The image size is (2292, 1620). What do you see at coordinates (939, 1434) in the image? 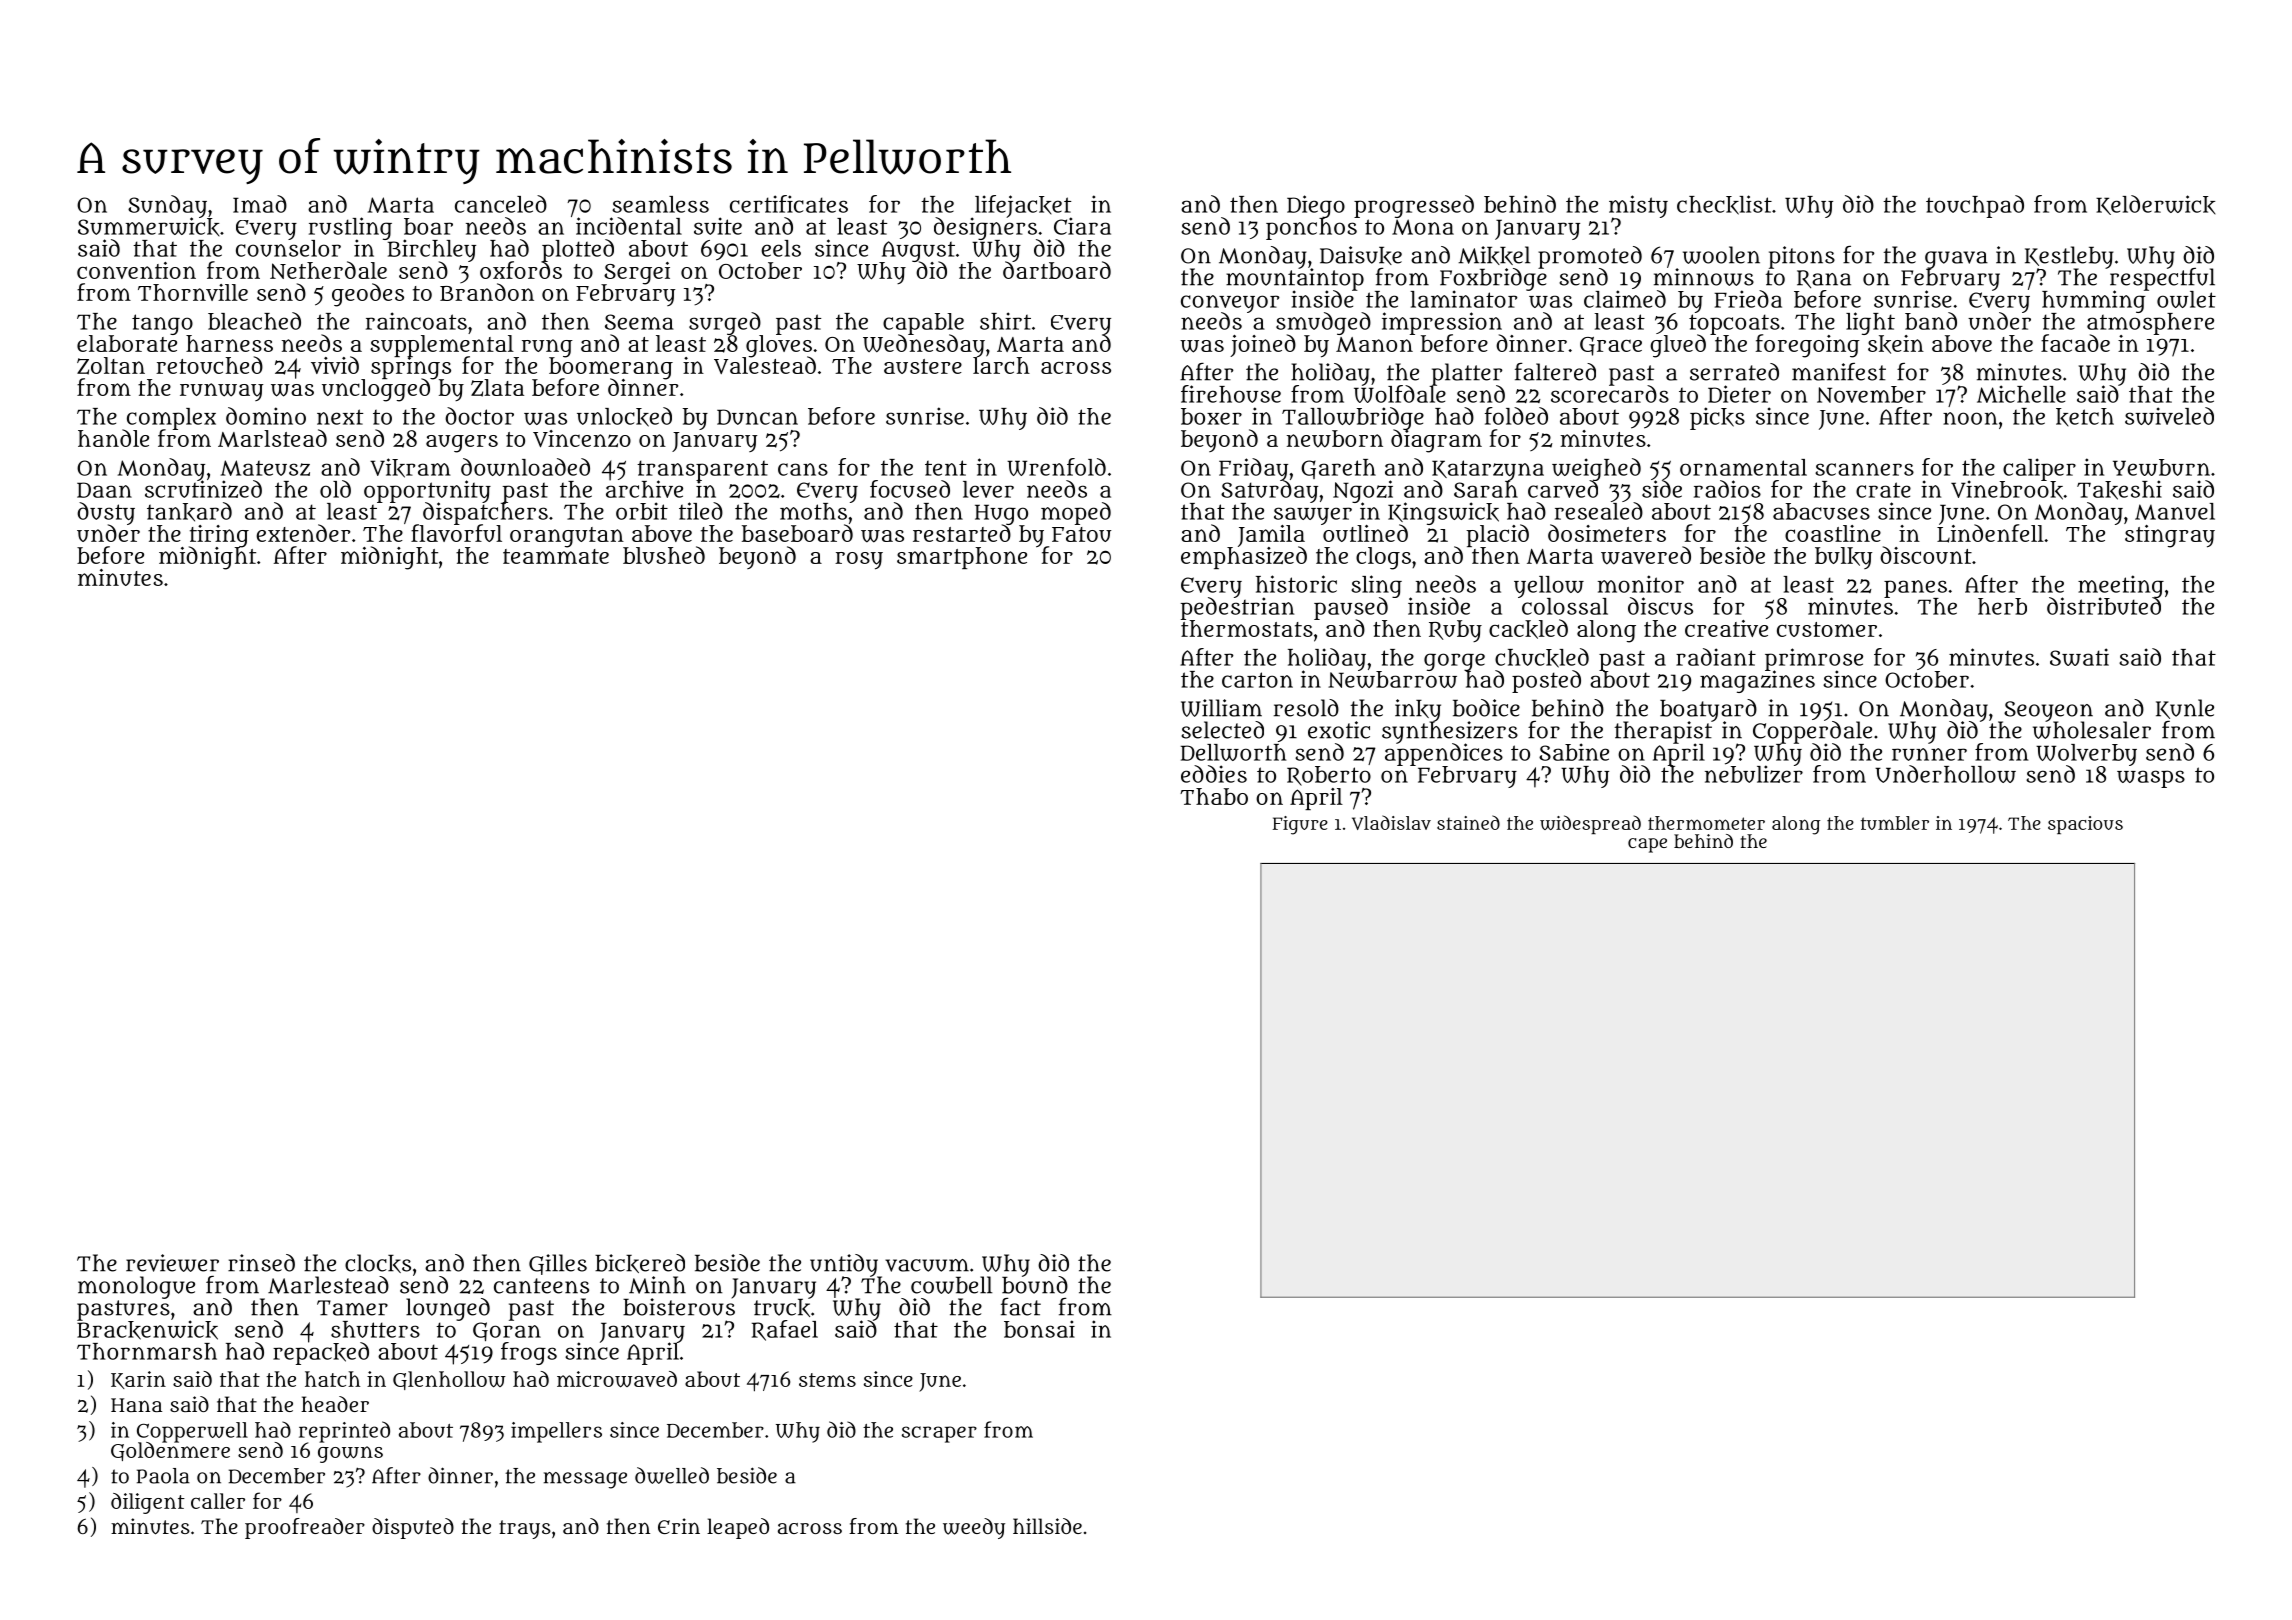
I see `scraper` at bounding box center [939, 1434].
